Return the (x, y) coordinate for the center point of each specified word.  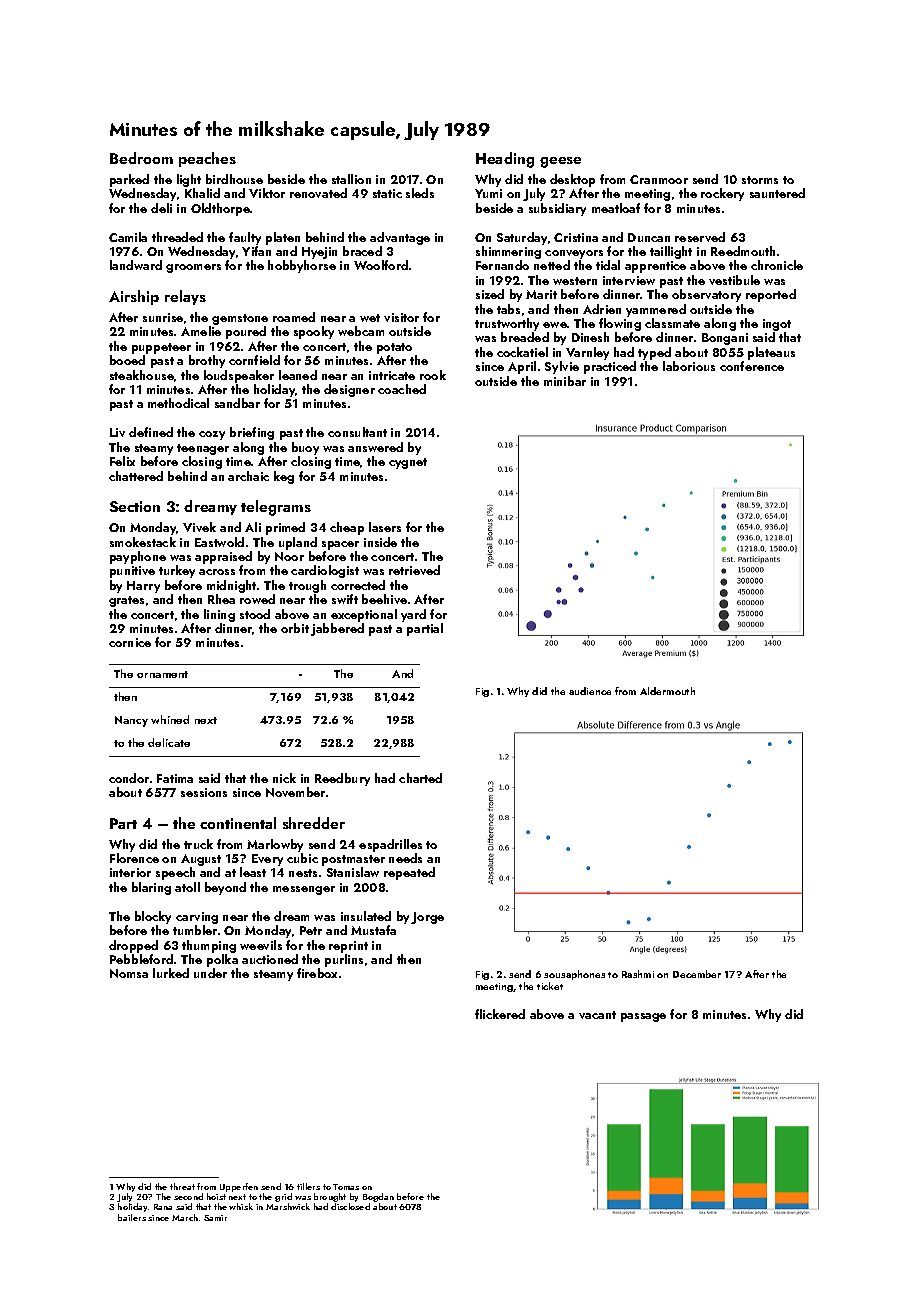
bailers (132, 1217)
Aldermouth (667, 691)
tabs (508, 309)
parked (129, 180)
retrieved (414, 570)
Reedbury (342, 779)
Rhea (221, 599)
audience (590, 691)
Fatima (175, 778)
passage (643, 1017)
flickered (500, 1014)
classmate (672, 323)
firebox (317, 973)
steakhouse (142, 375)
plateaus (771, 353)
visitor (401, 317)
